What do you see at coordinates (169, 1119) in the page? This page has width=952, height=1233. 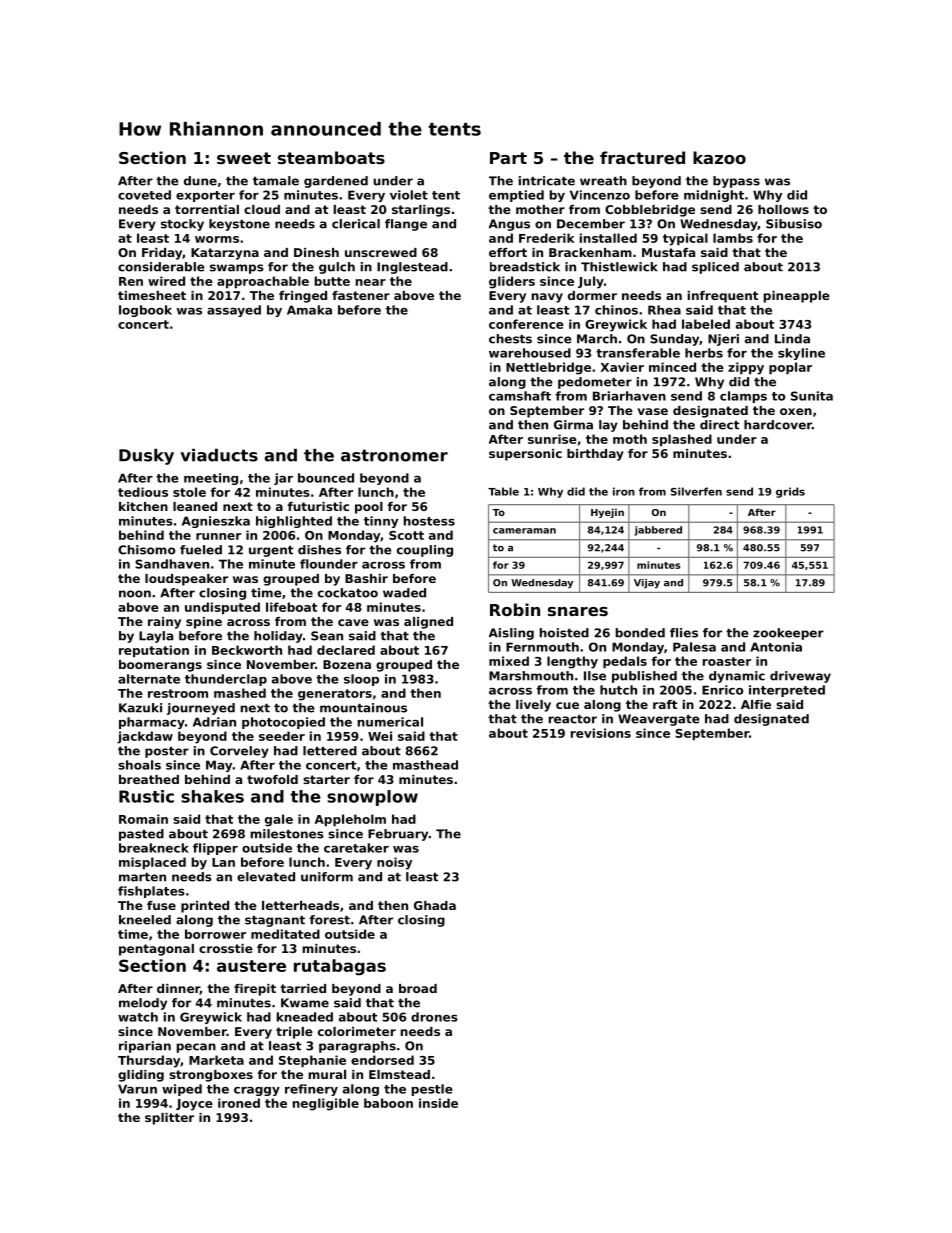 I see `splitter` at bounding box center [169, 1119].
